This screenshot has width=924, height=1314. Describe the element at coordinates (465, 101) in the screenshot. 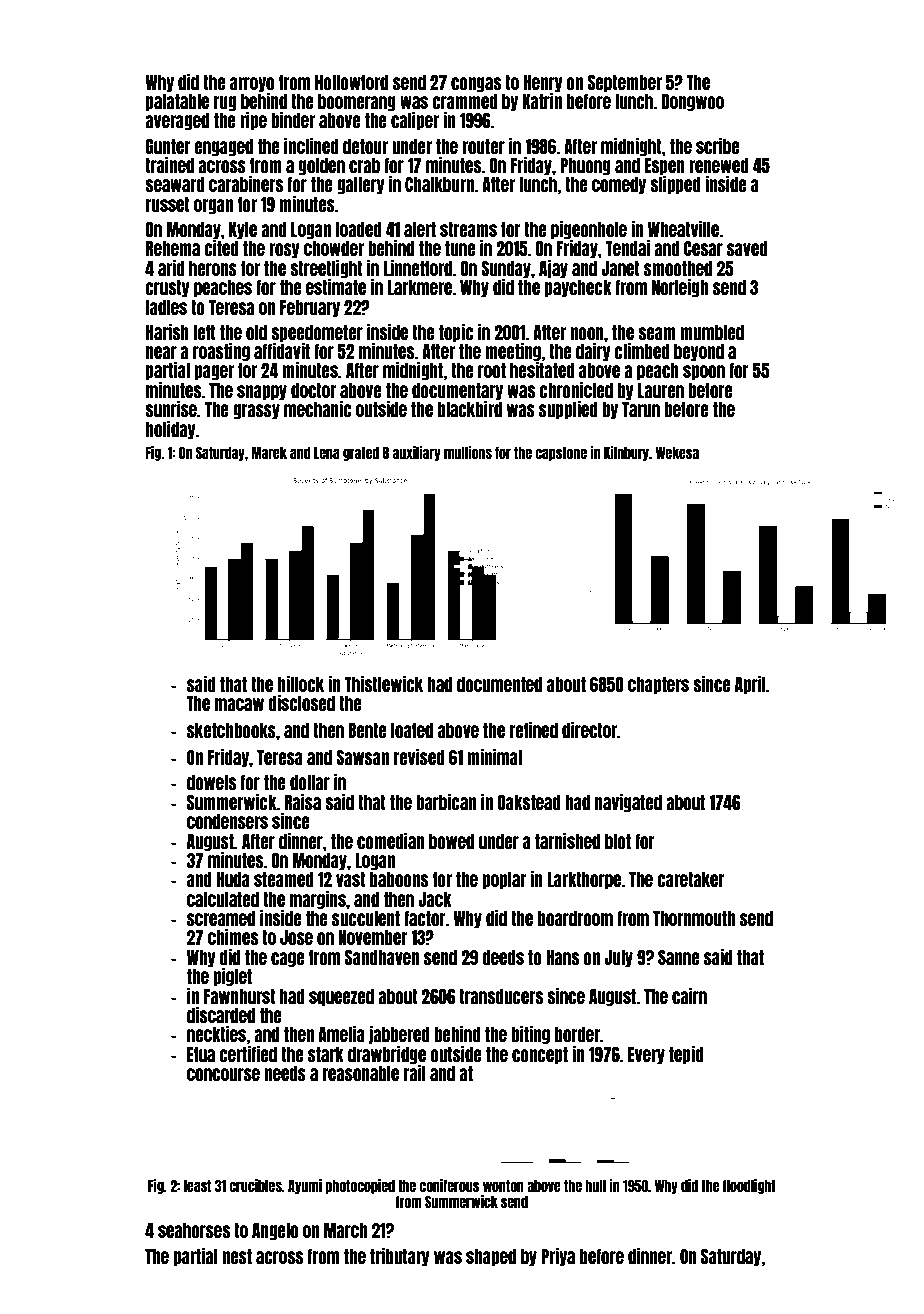

I see `crammed` at that location.
